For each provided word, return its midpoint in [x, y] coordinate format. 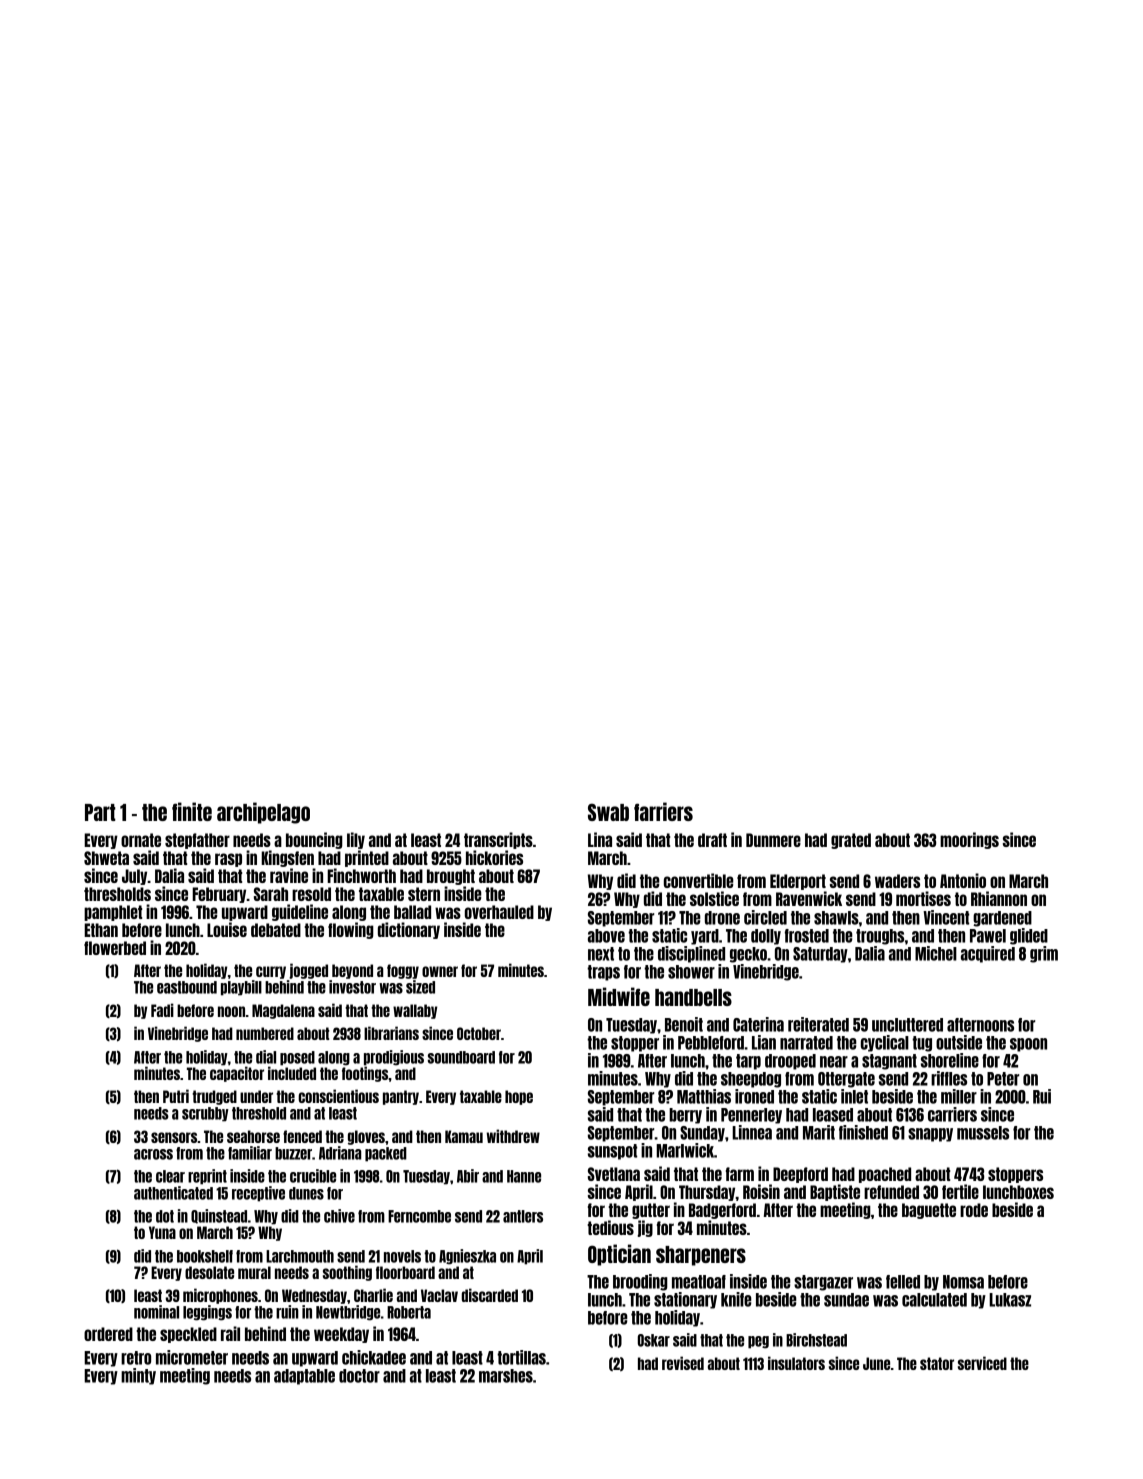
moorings [969, 840]
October [479, 1033]
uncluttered [907, 1025]
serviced [982, 1363]
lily [356, 840]
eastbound [187, 987]
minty [138, 1376]
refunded [891, 1192]
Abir [468, 1176]
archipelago [263, 813]
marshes [506, 1376]
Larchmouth [300, 1256]
